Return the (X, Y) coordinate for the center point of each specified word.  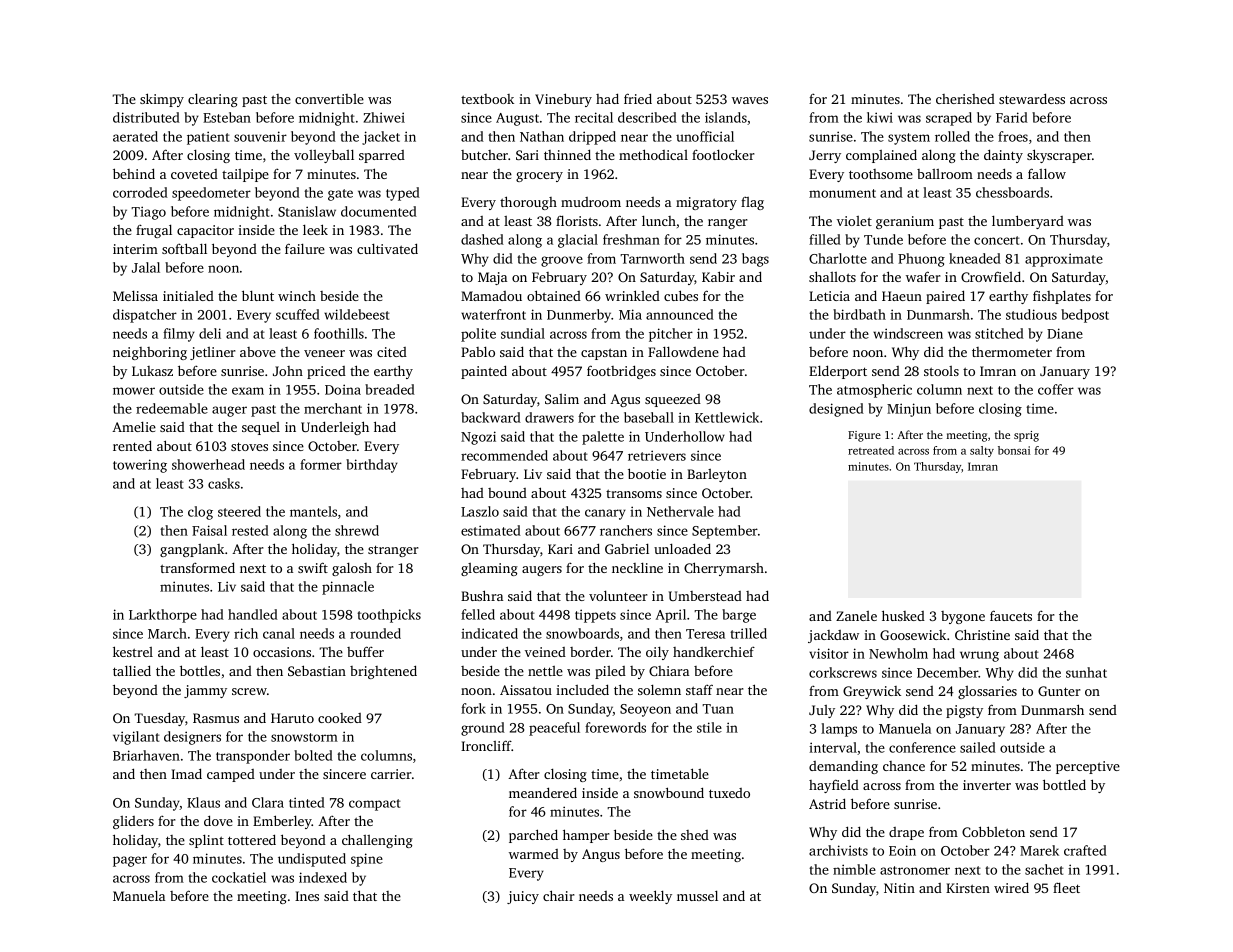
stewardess (1032, 98)
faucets (1011, 615)
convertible (329, 99)
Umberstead (705, 596)
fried (638, 98)
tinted (307, 802)
